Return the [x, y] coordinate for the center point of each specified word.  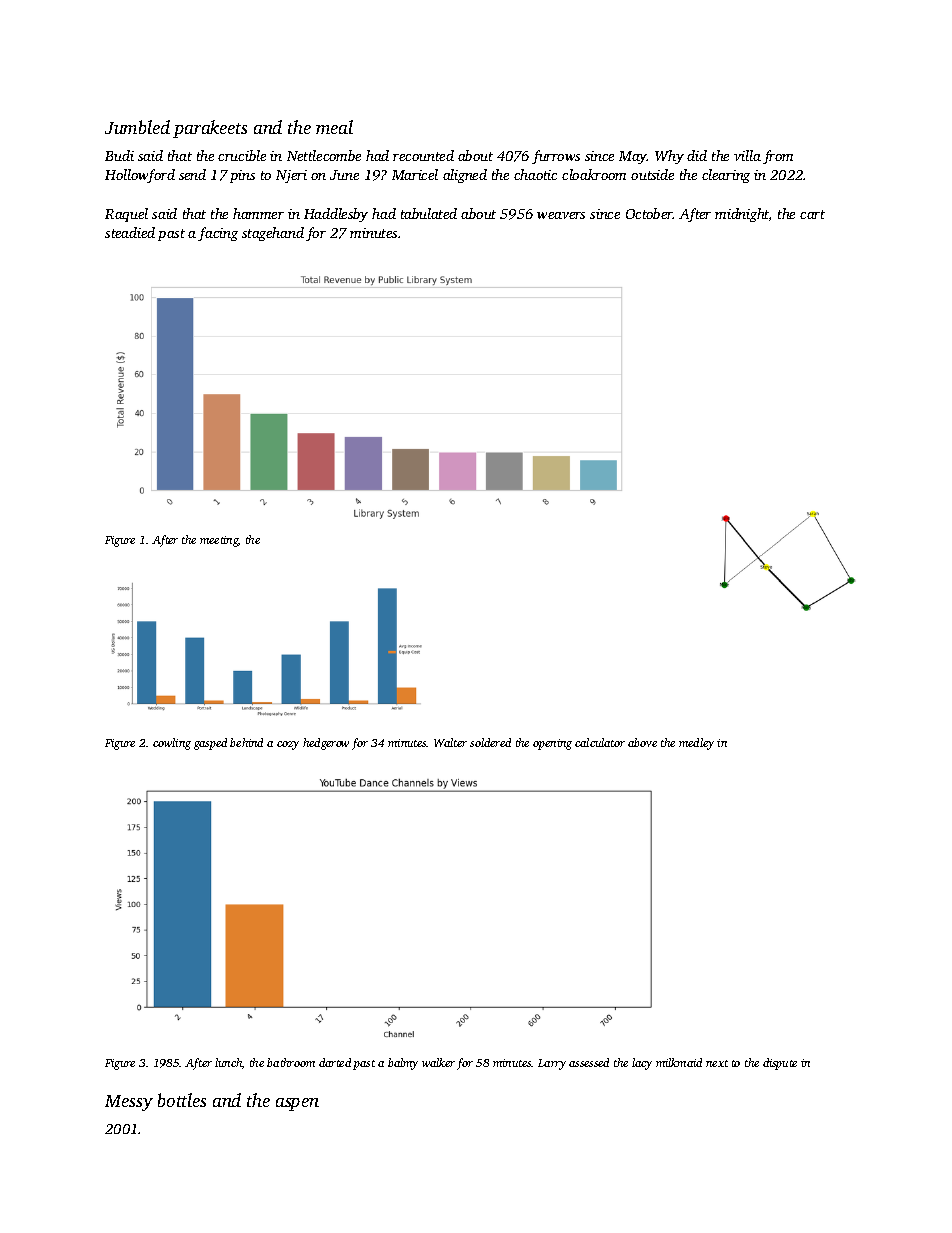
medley [696, 744]
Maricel [415, 174]
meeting [219, 541]
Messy [129, 1103]
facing [218, 234]
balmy [403, 1064]
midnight [742, 215]
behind [246, 742]
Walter [450, 742]
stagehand [273, 234]
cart [812, 214]
